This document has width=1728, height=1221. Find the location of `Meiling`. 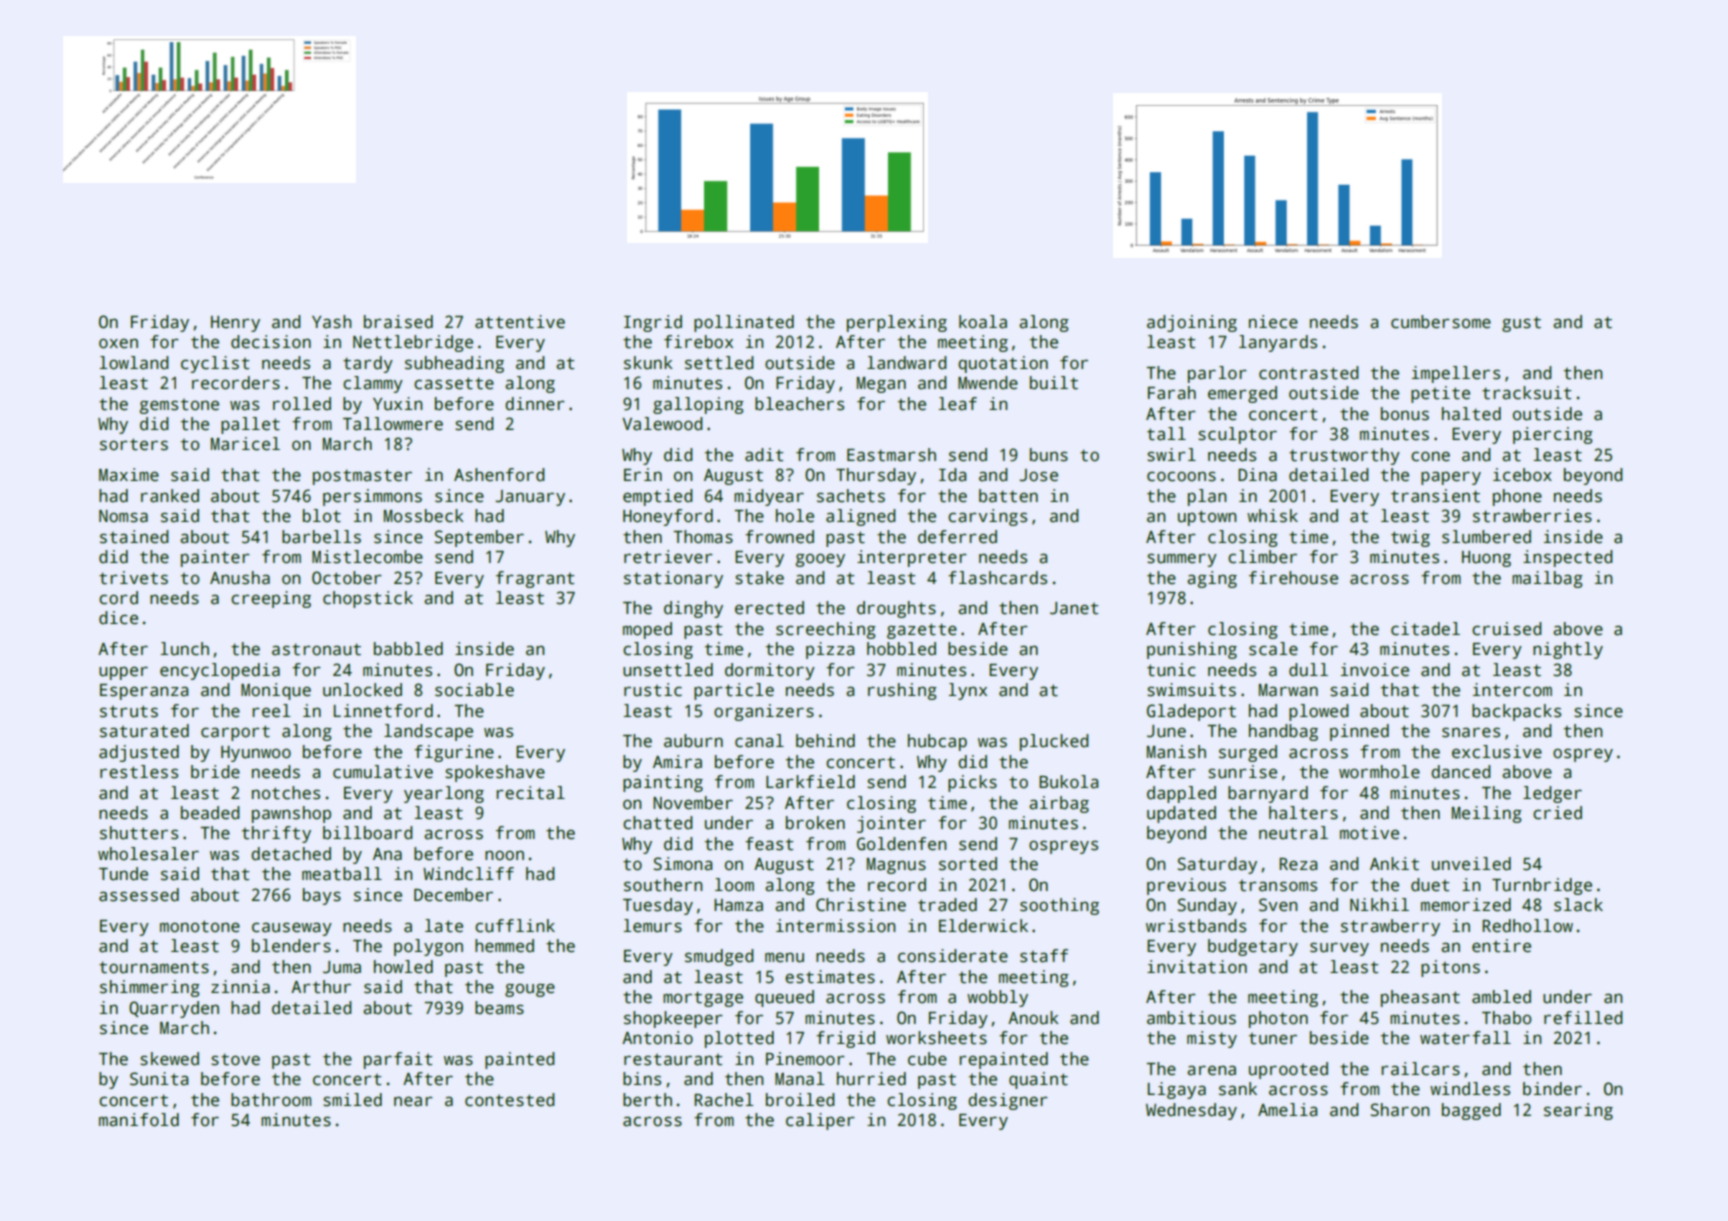

Meiling is located at coordinates (1487, 814).
